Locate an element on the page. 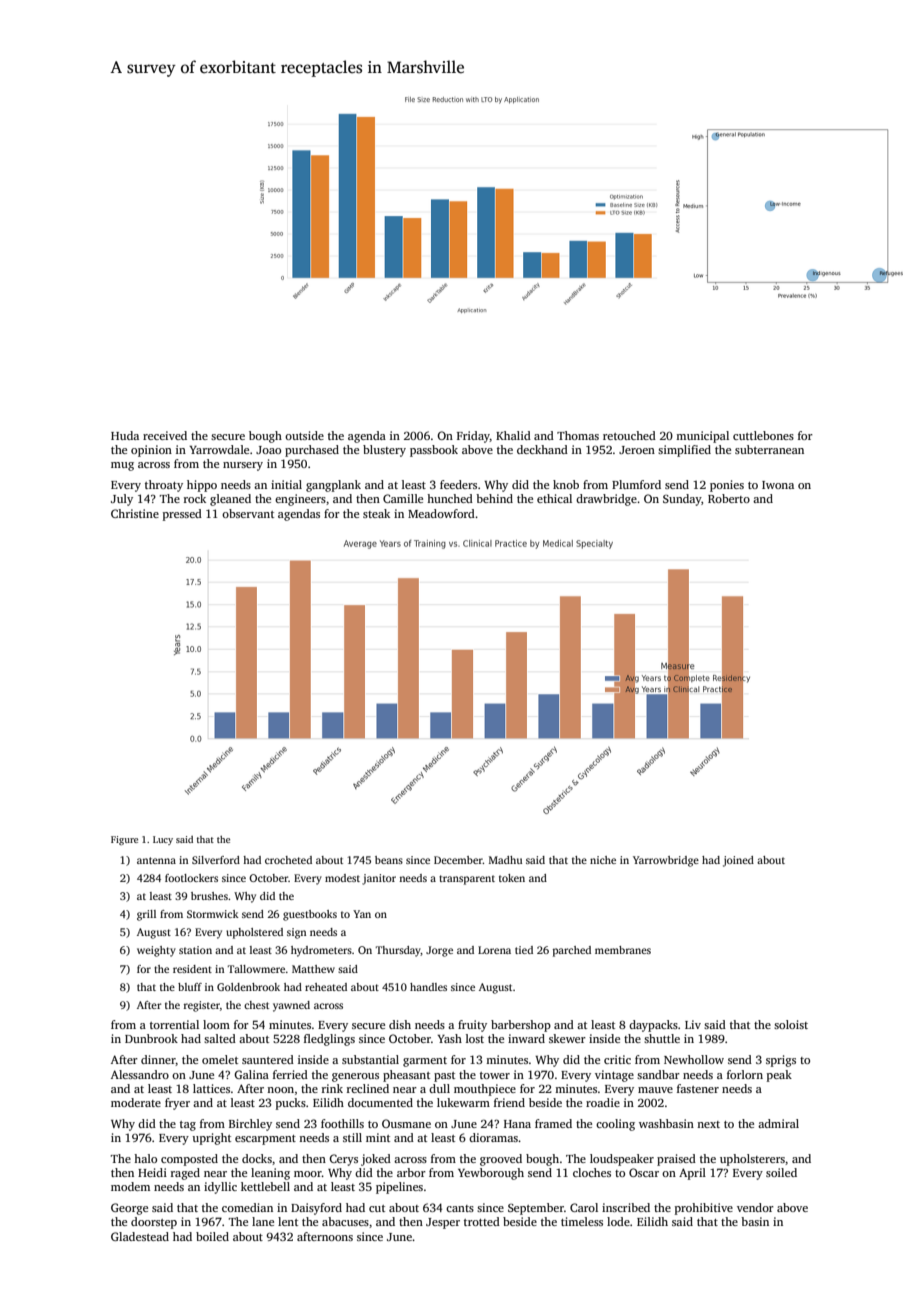  reclined is located at coordinates (368, 1088).
